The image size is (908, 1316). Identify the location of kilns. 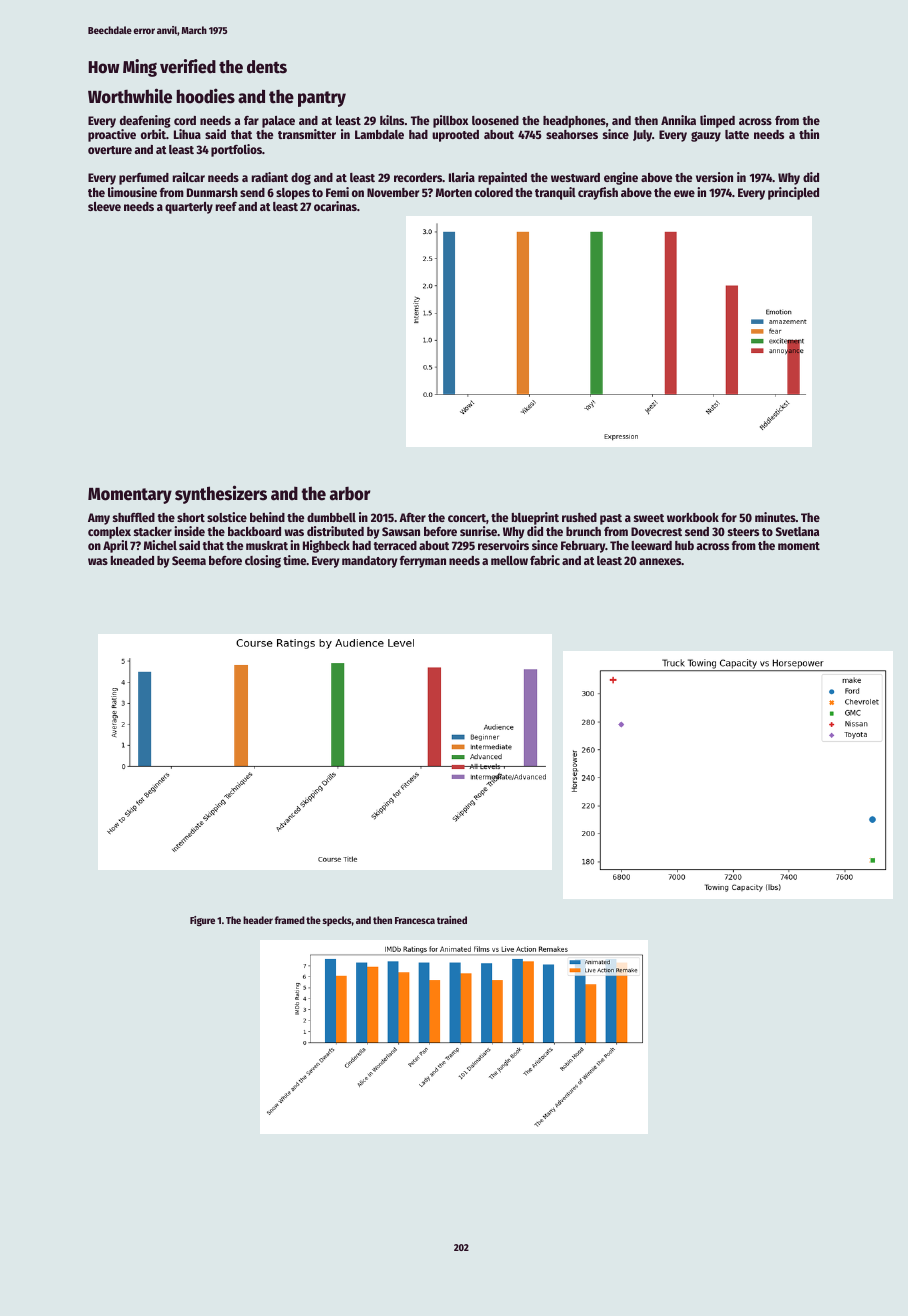
(392, 120).
